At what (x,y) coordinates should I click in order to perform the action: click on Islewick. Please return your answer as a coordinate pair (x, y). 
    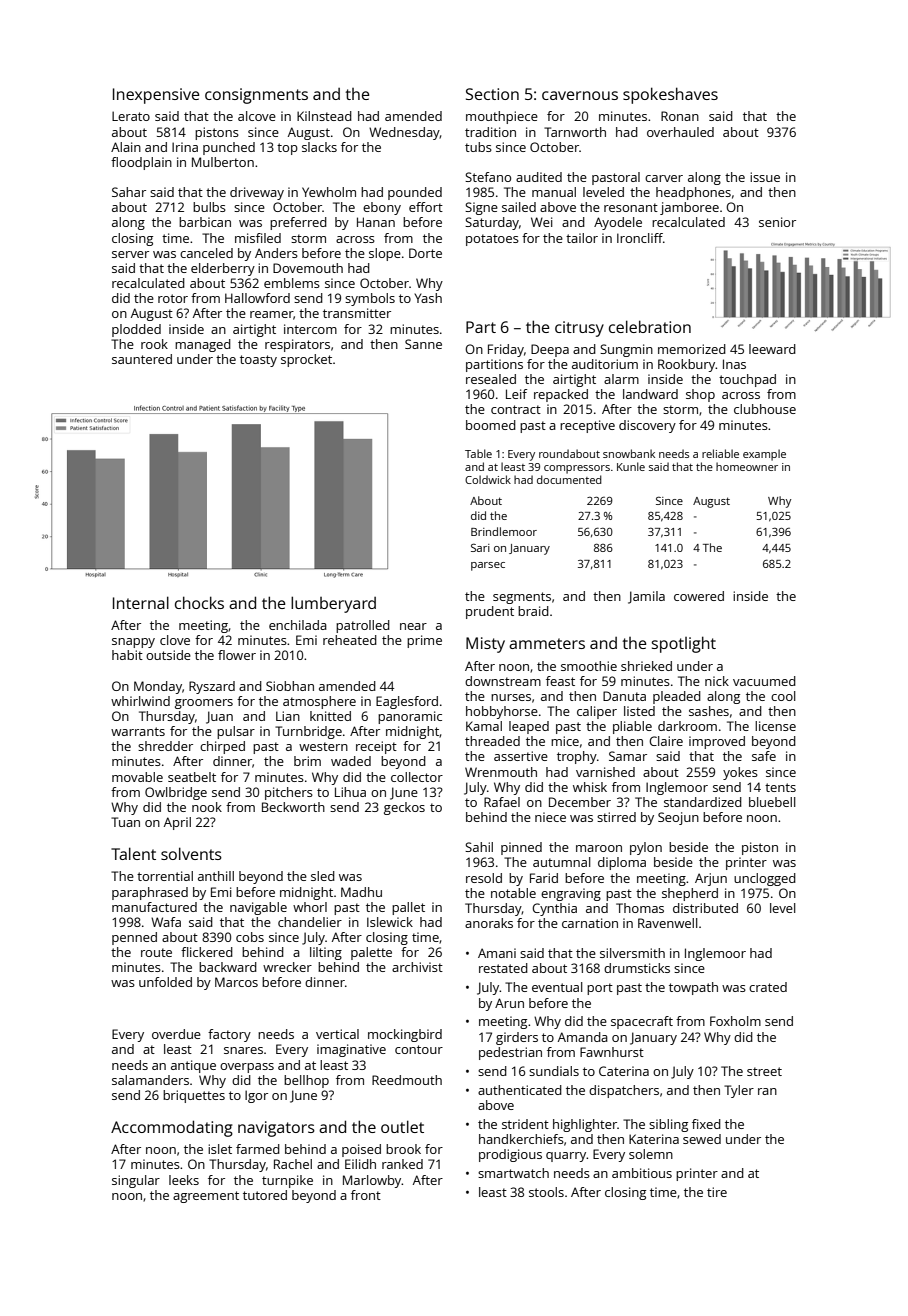
    Looking at the image, I should click on (390, 922).
